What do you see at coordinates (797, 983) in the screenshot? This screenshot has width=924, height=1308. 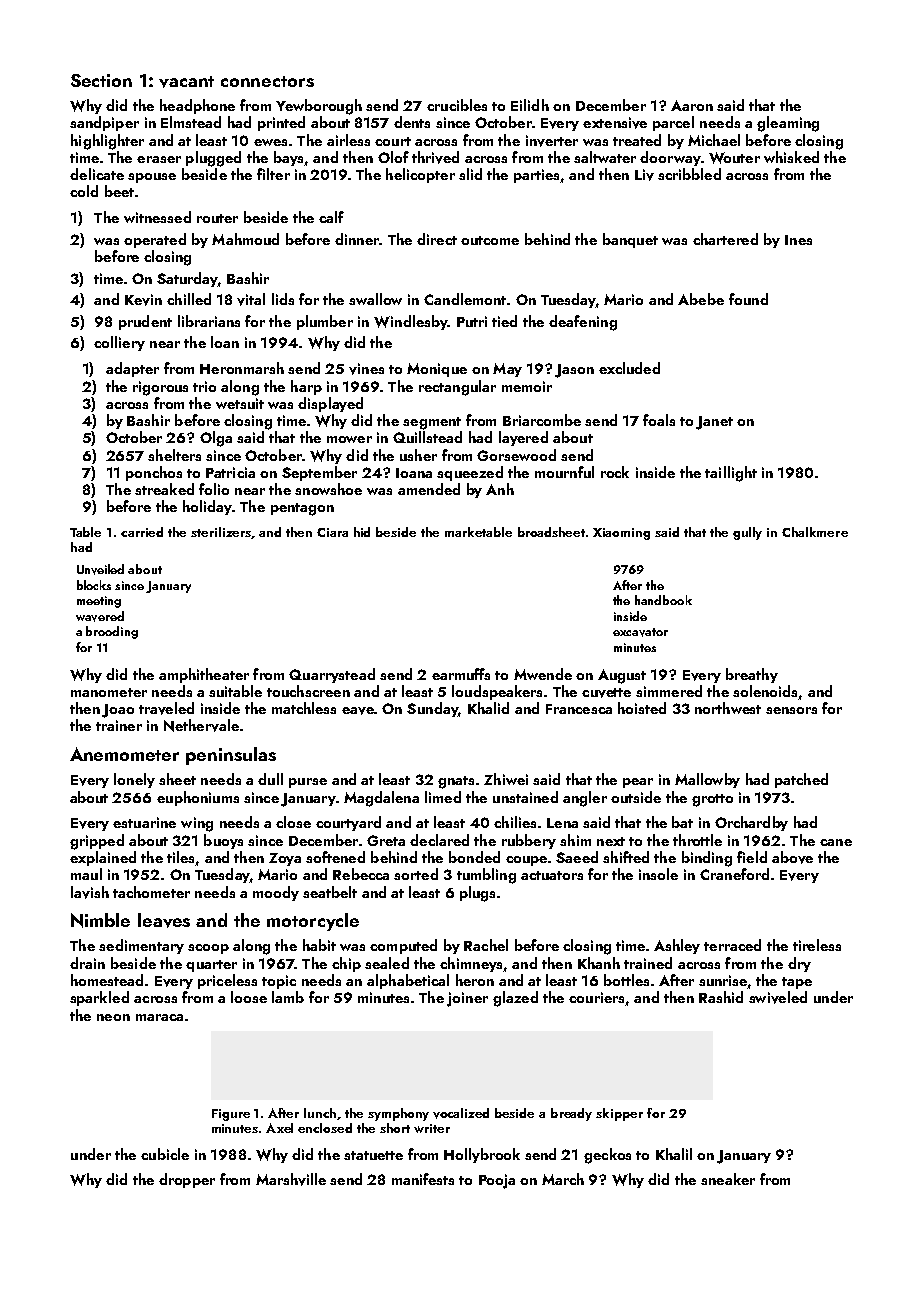 I see `tape` at bounding box center [797, 983].
